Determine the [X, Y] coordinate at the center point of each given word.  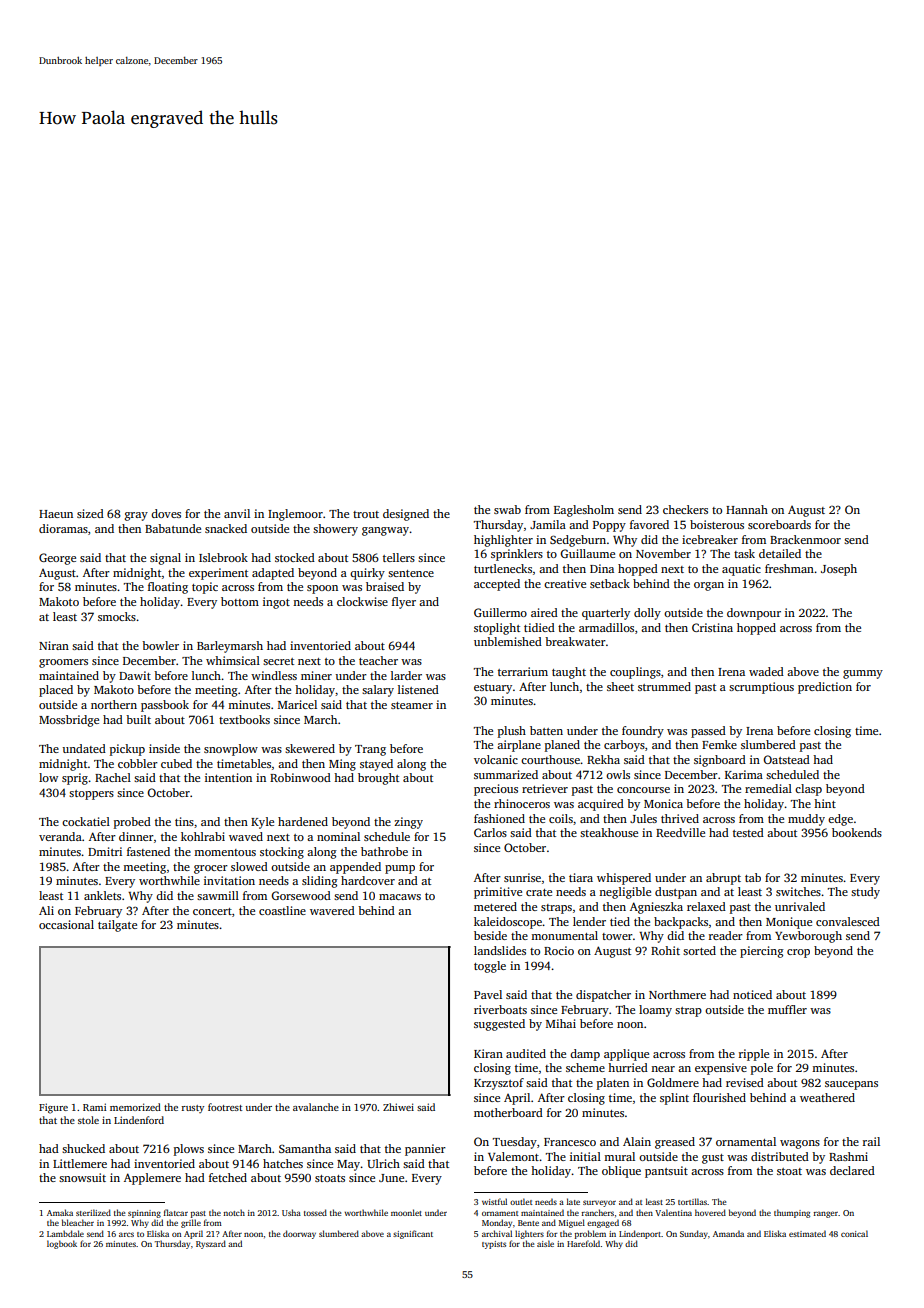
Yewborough [808, 937]
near [663, 1069]
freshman [789, 568]
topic [205, 588]
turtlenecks [503, 568]
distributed [780, 1156]
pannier [425, 1150]
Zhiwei [398, 1107]
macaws [400, 897]
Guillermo [500, 612]
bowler [160, 645]
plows [189, 1150]
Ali [46, 910]
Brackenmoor [805, 539]
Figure [53, 1108]
